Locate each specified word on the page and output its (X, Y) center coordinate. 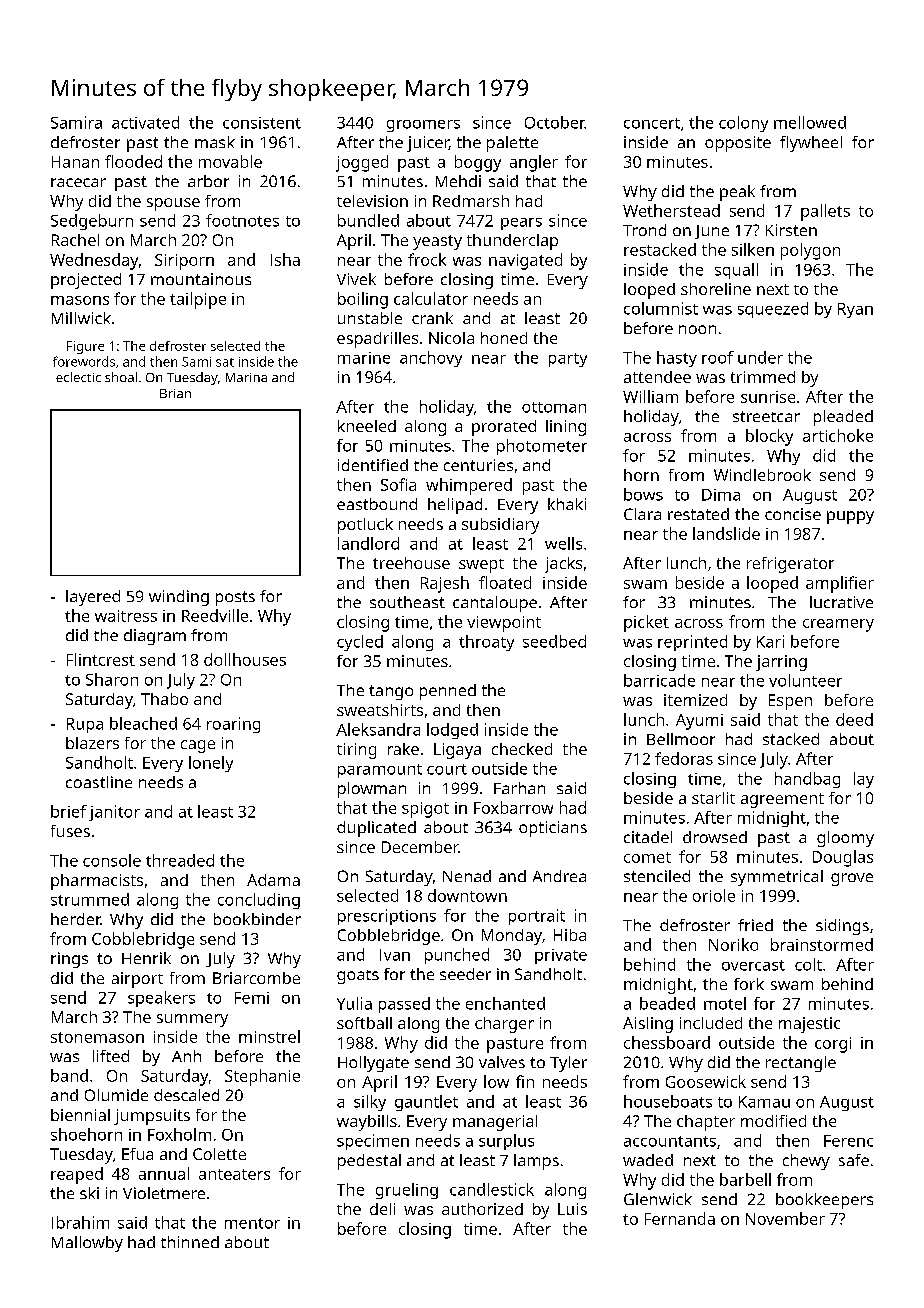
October (555, 122)
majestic (809, 1025)
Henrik (146, 958)
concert (652, 123)
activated (145, 122)
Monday (512, 937)
